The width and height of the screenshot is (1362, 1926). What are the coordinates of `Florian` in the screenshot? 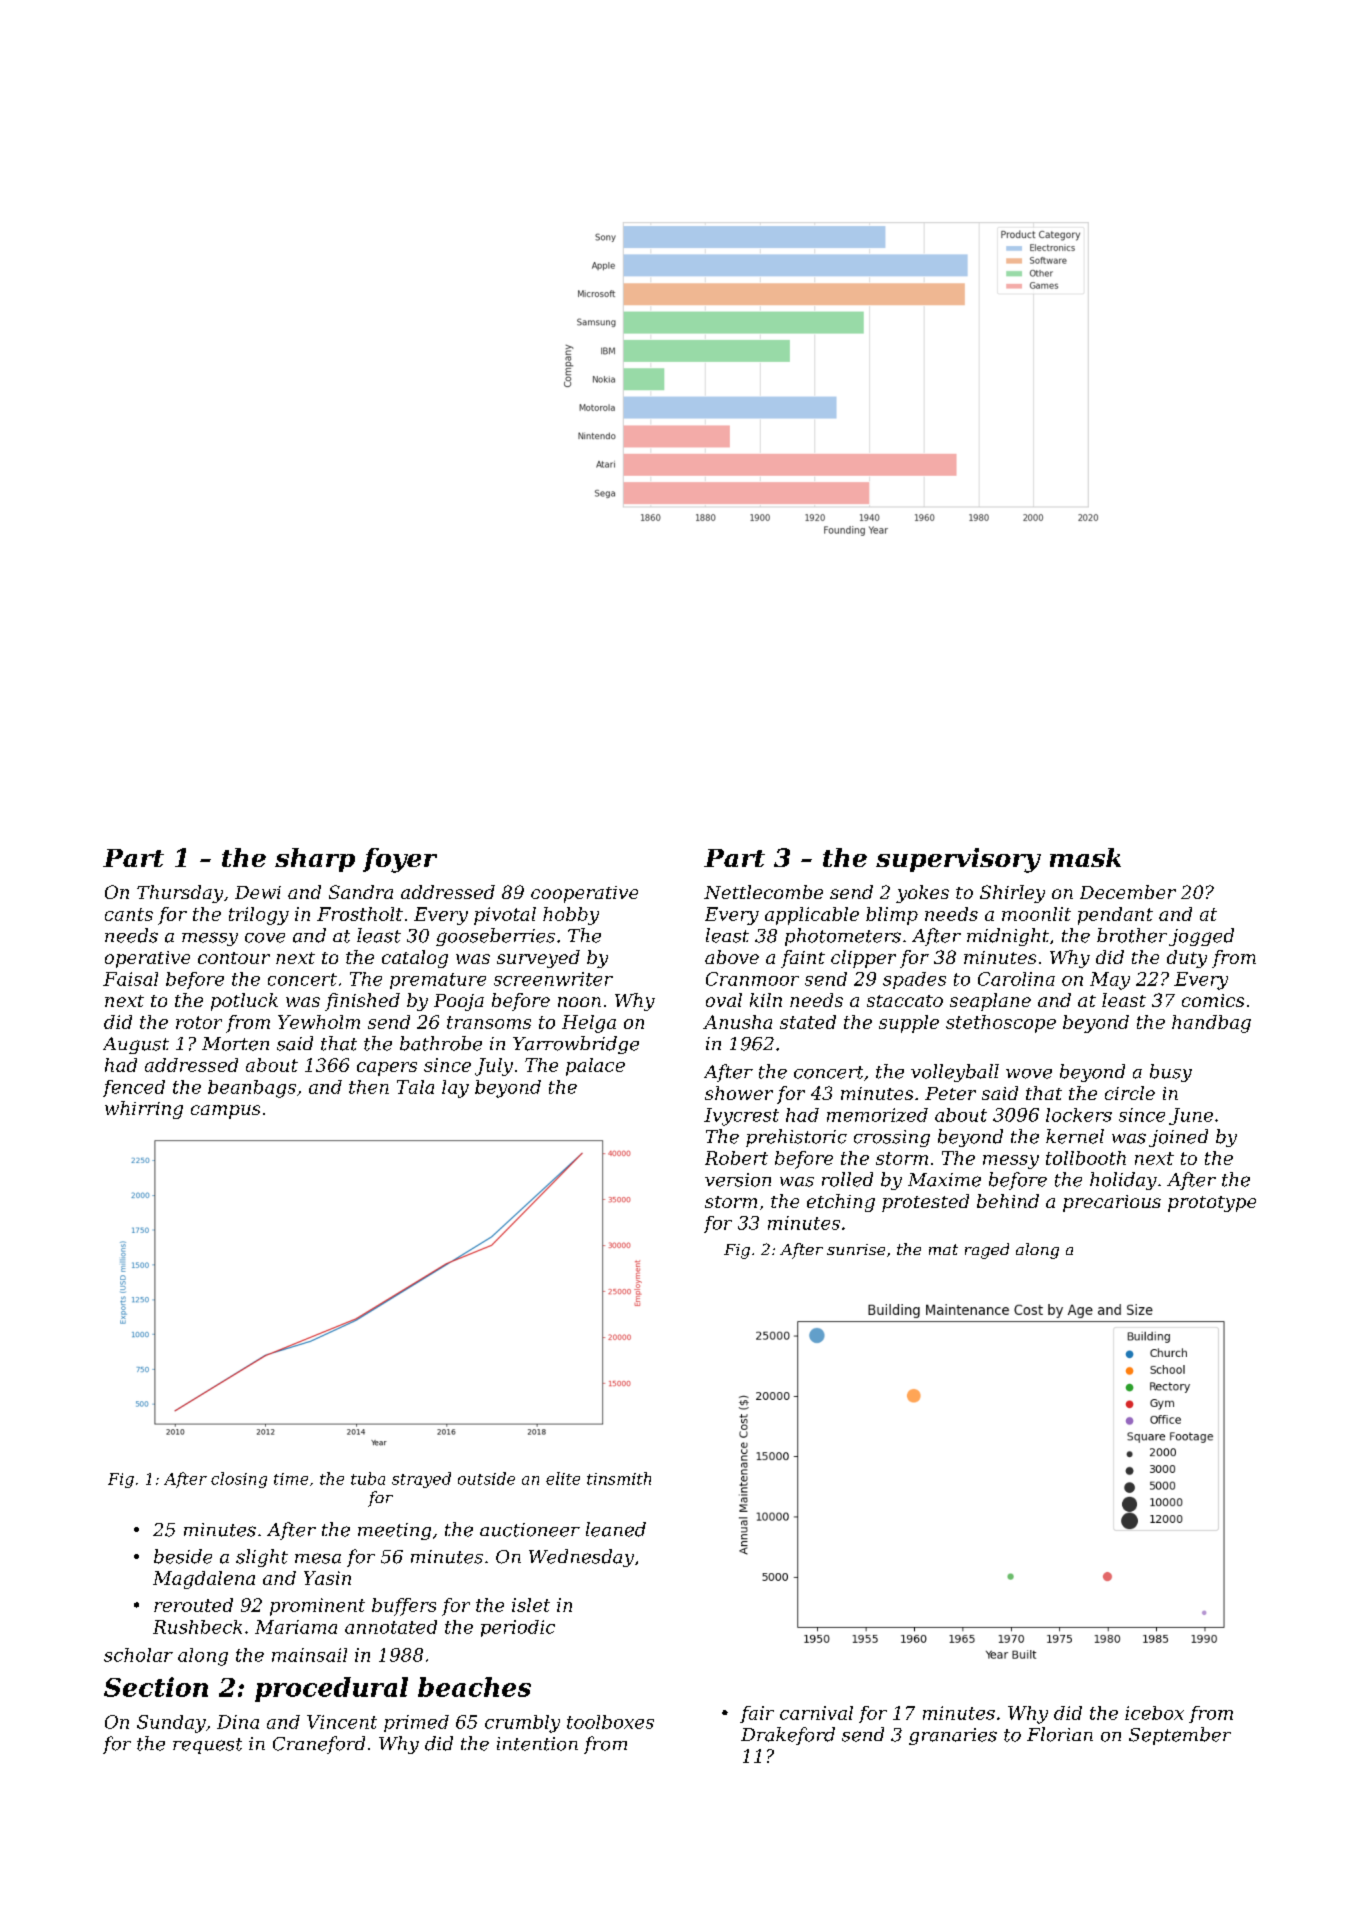 It's located at (1060, 1734).
